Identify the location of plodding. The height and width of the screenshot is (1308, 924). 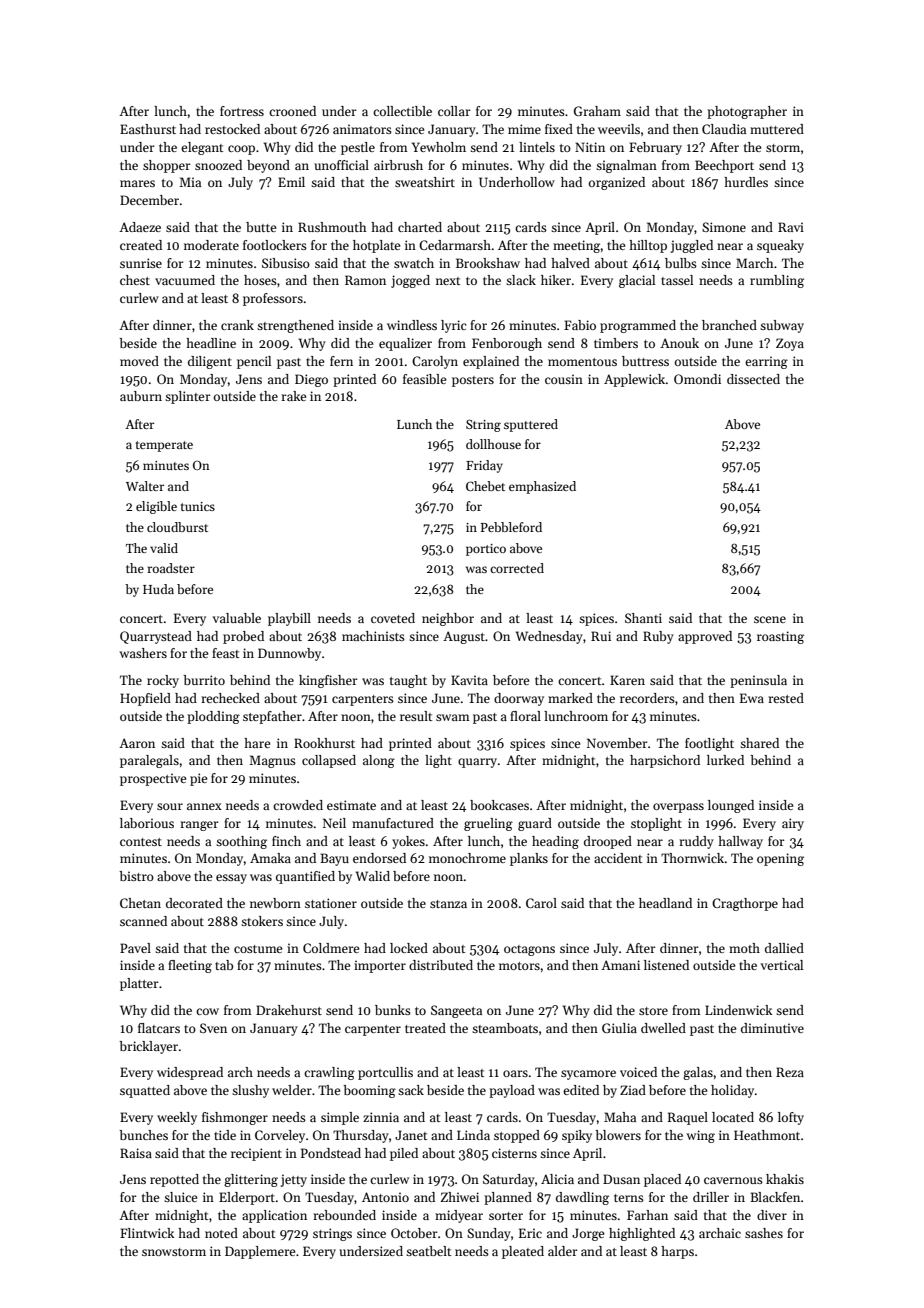
(213, 717).
